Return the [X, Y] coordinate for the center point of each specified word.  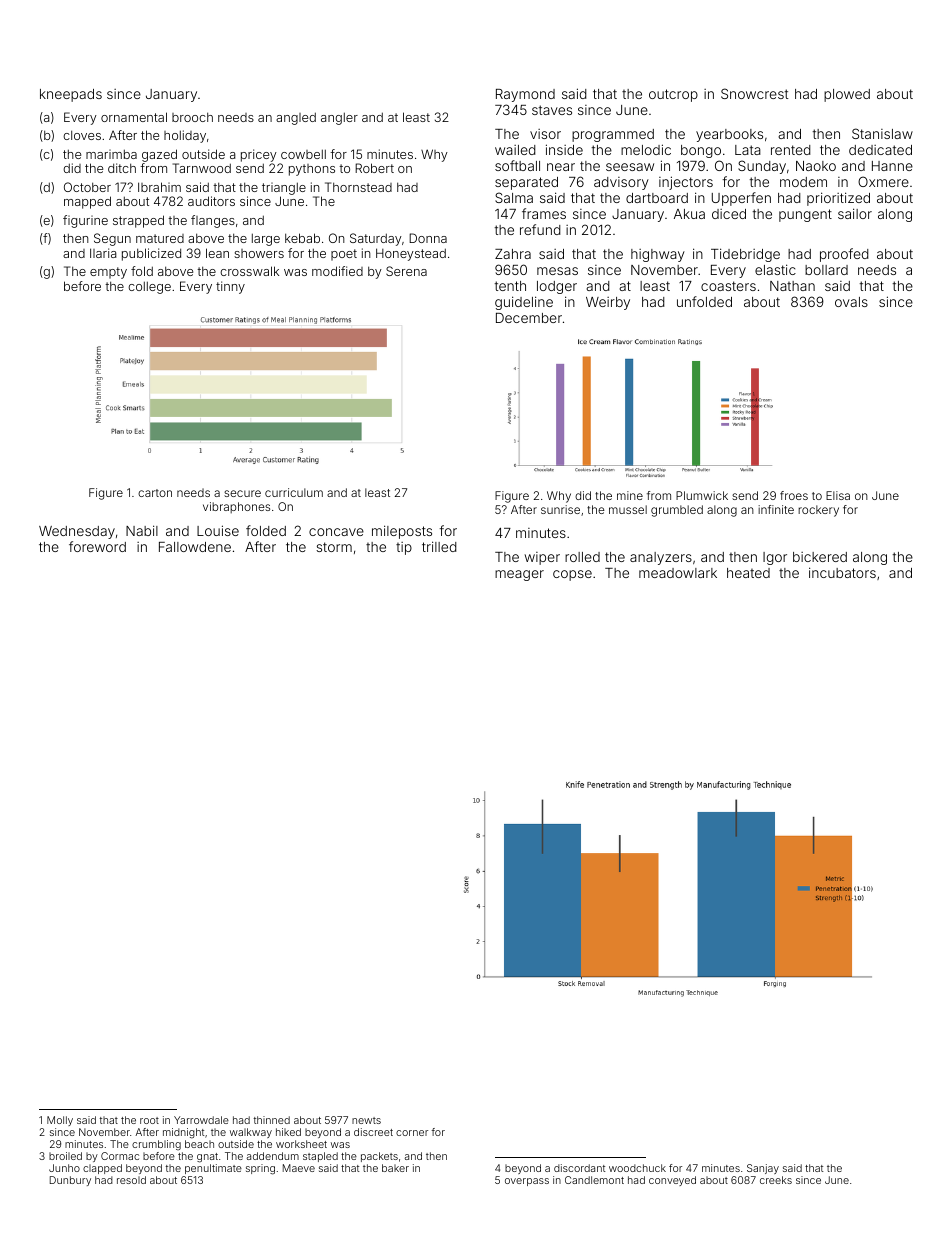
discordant [579, 1168]
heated [748, 573]
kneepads [71, 95]
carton [155, 493]
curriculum [294, 492]
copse [572, 575]
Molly [60, 1121]
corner [412, 1133]
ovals [851, 302]
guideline [524, 303]
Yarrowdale [201, 1120]
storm [334, 547]
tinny [230, 287]
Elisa [838, 495]
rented [791, 150]
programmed [613, 135]
